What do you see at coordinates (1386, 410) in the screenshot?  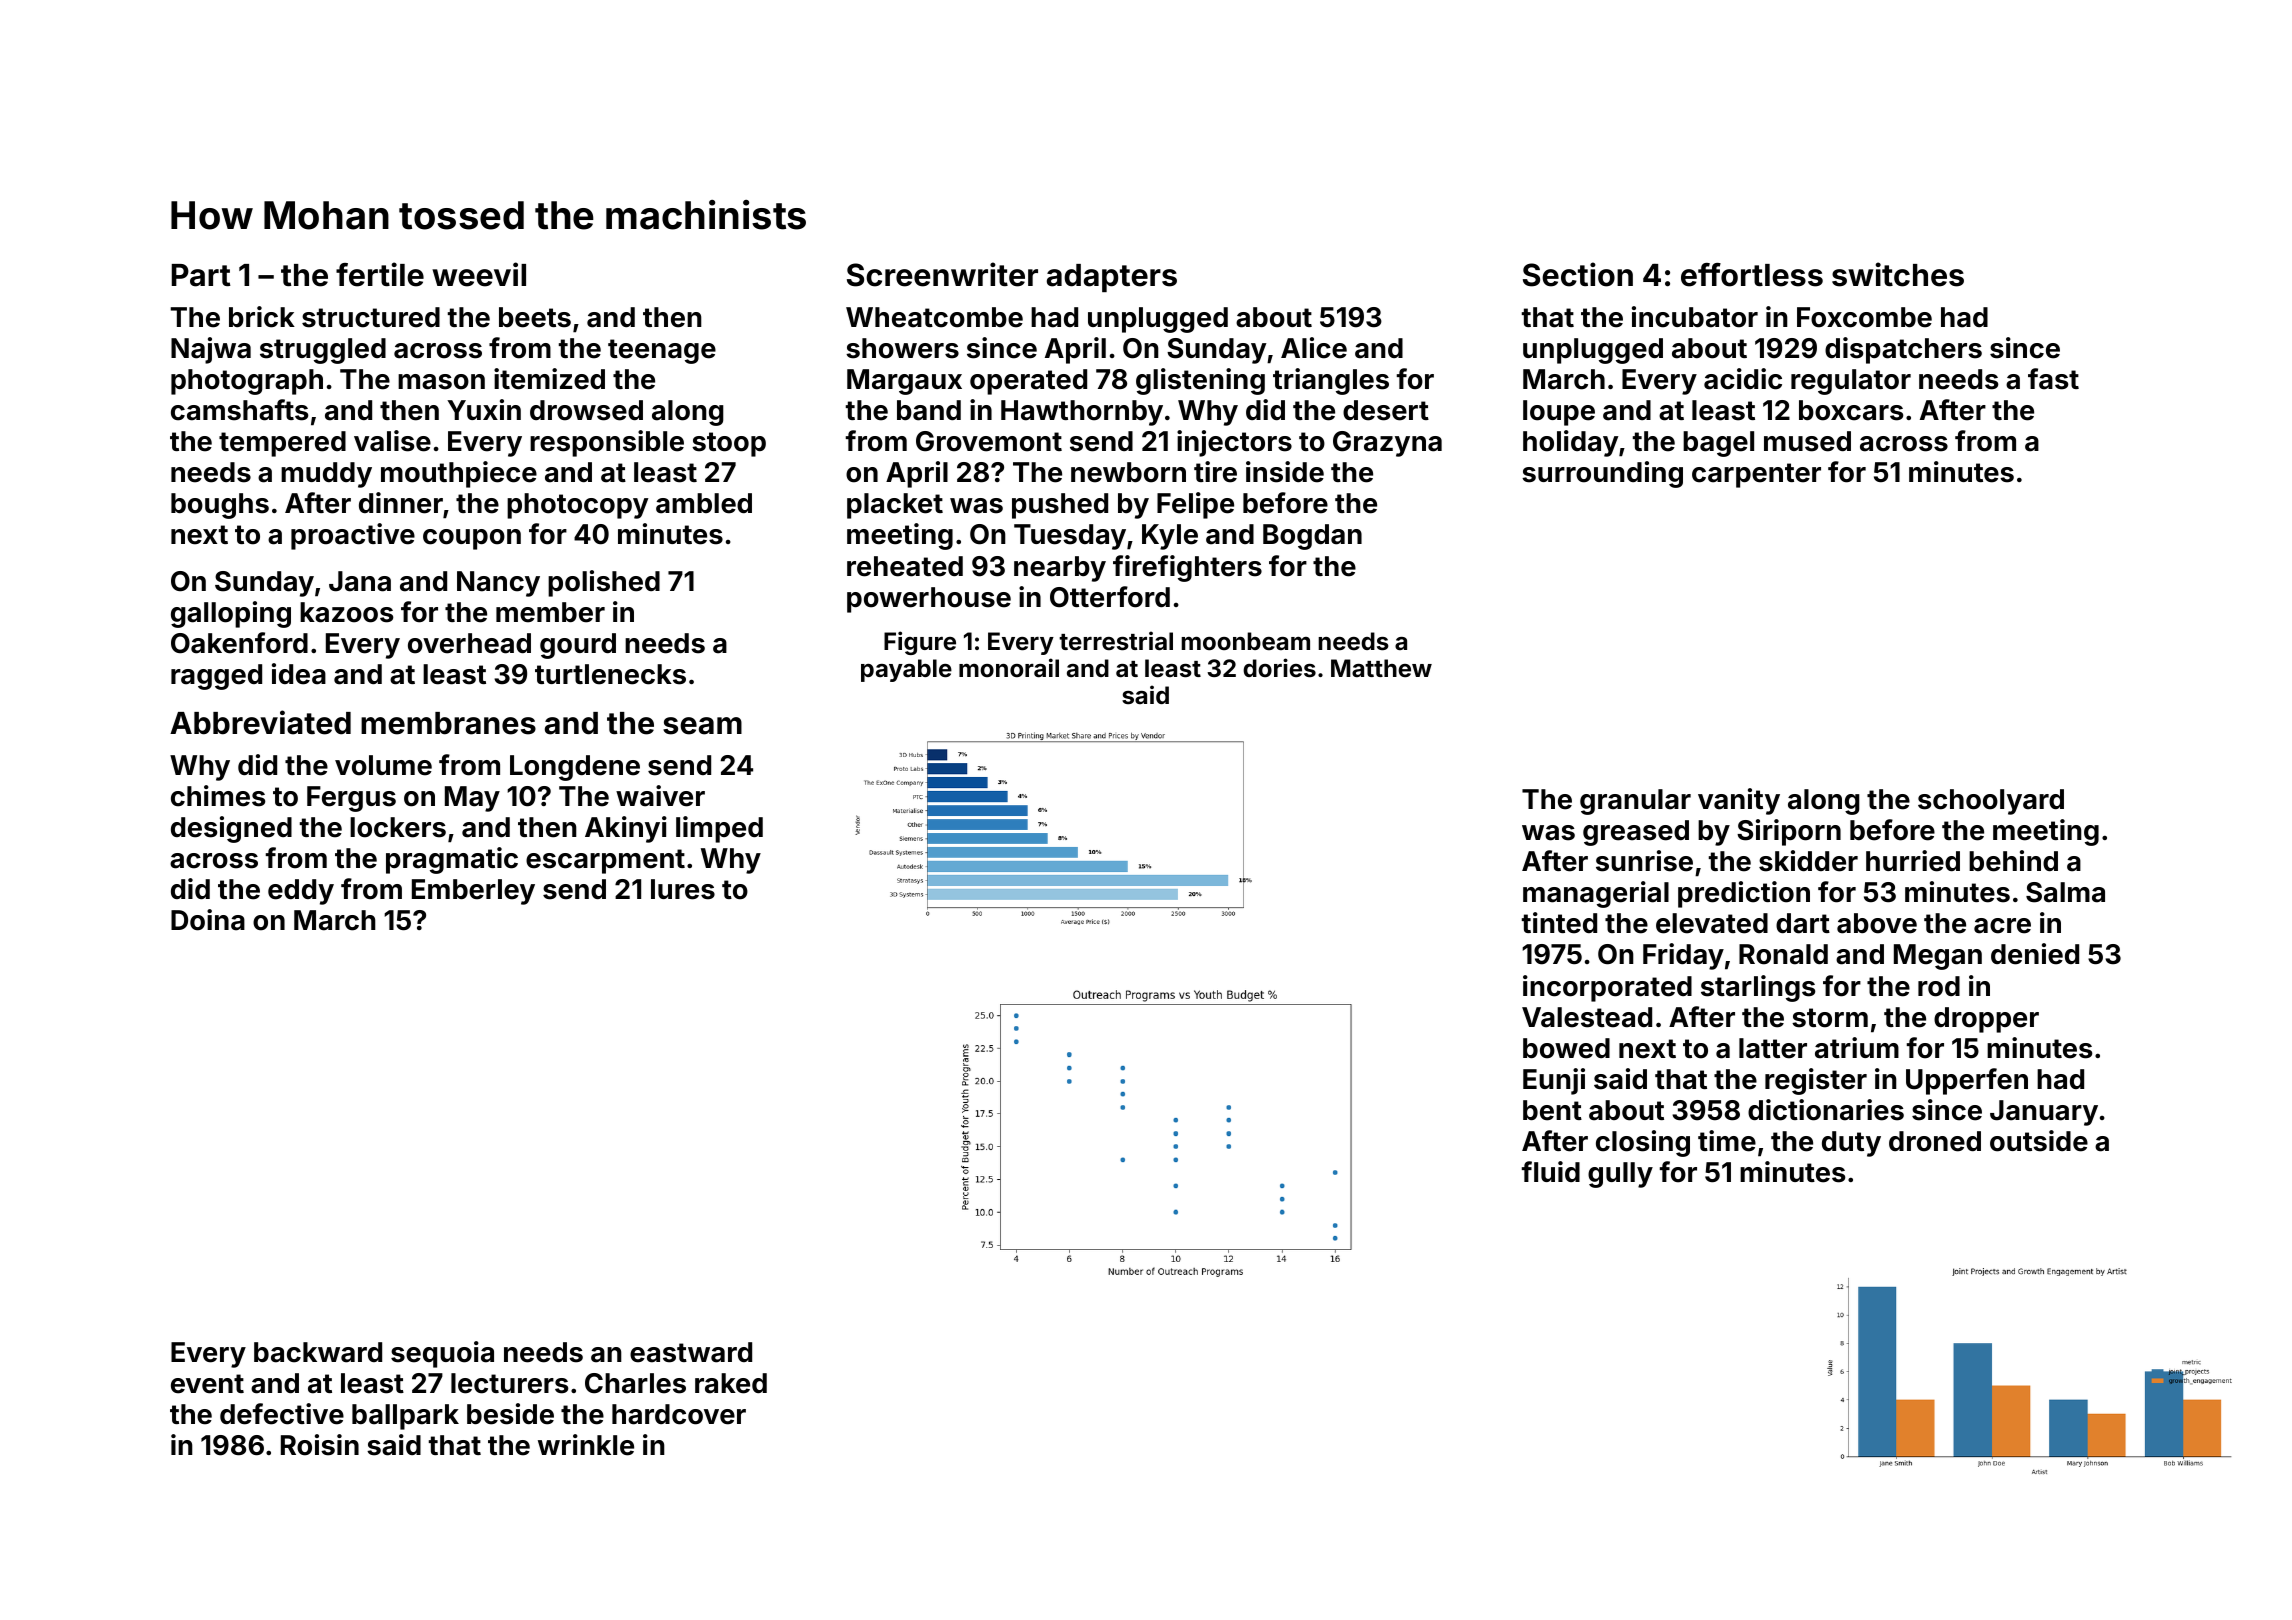 I see `desert` at bounding box center [1386, 410].
